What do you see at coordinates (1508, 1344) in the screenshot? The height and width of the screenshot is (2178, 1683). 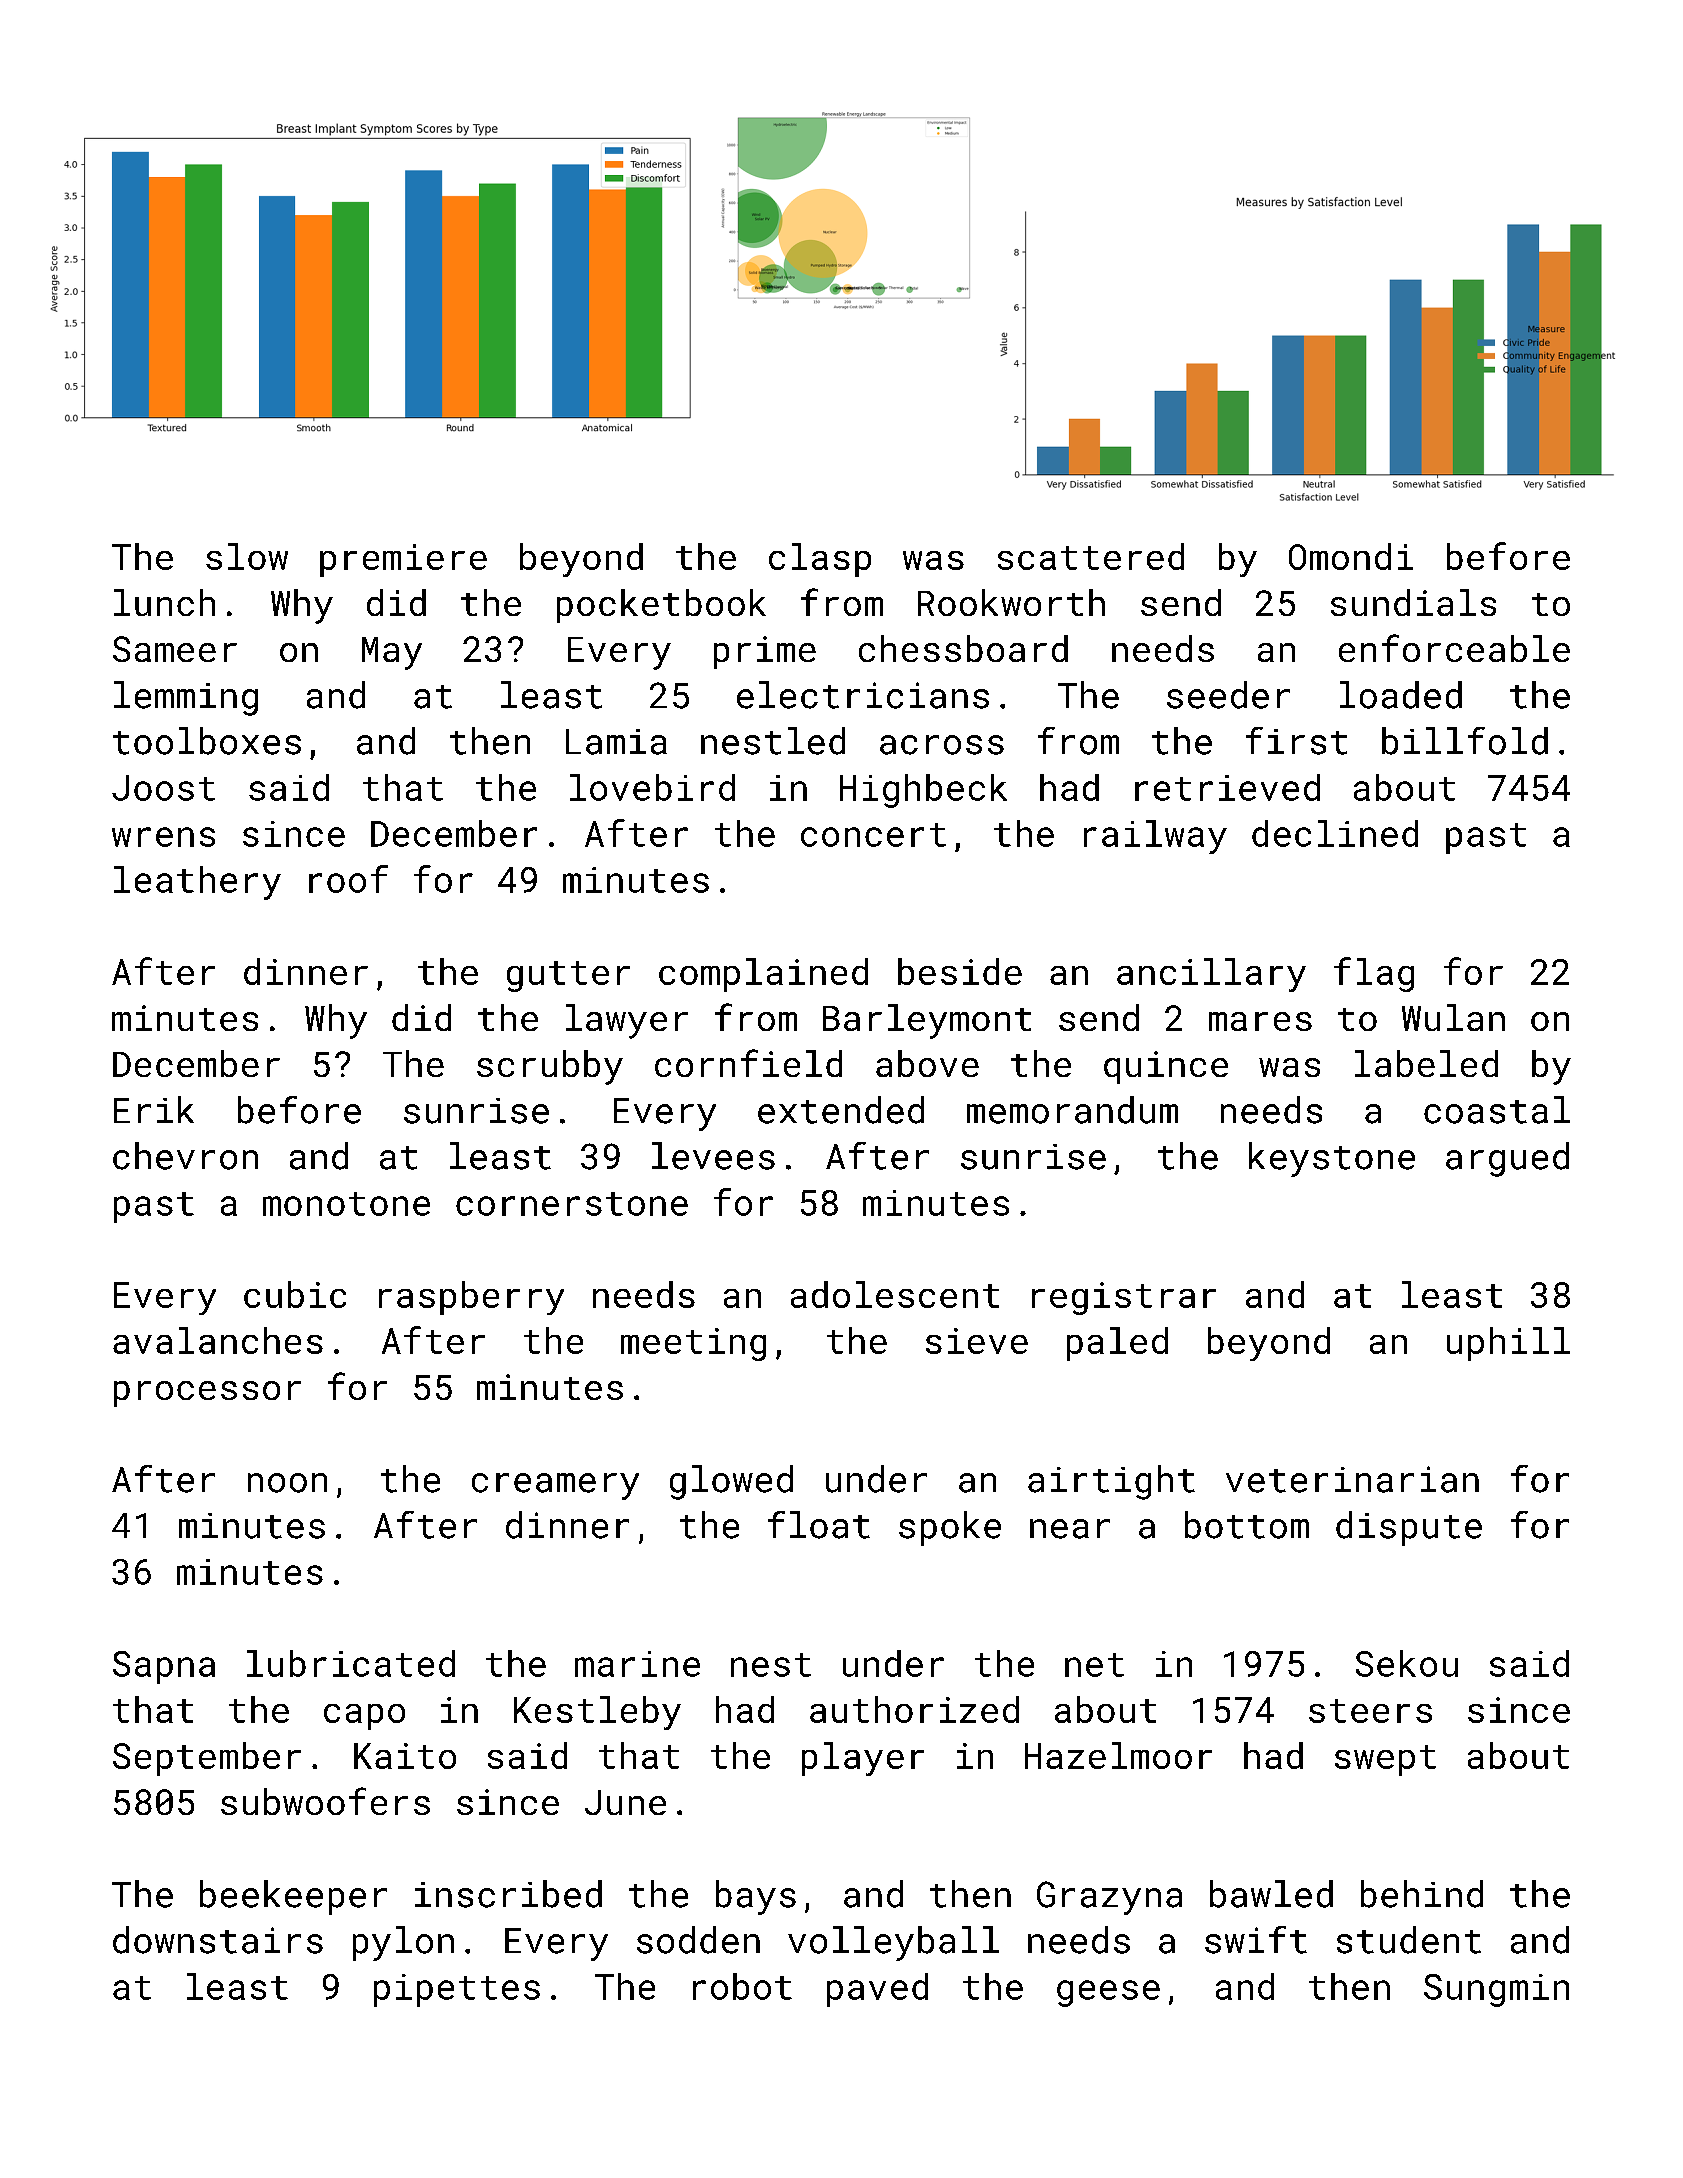 I see `uphill` at bounding box center [1508, 1344].
